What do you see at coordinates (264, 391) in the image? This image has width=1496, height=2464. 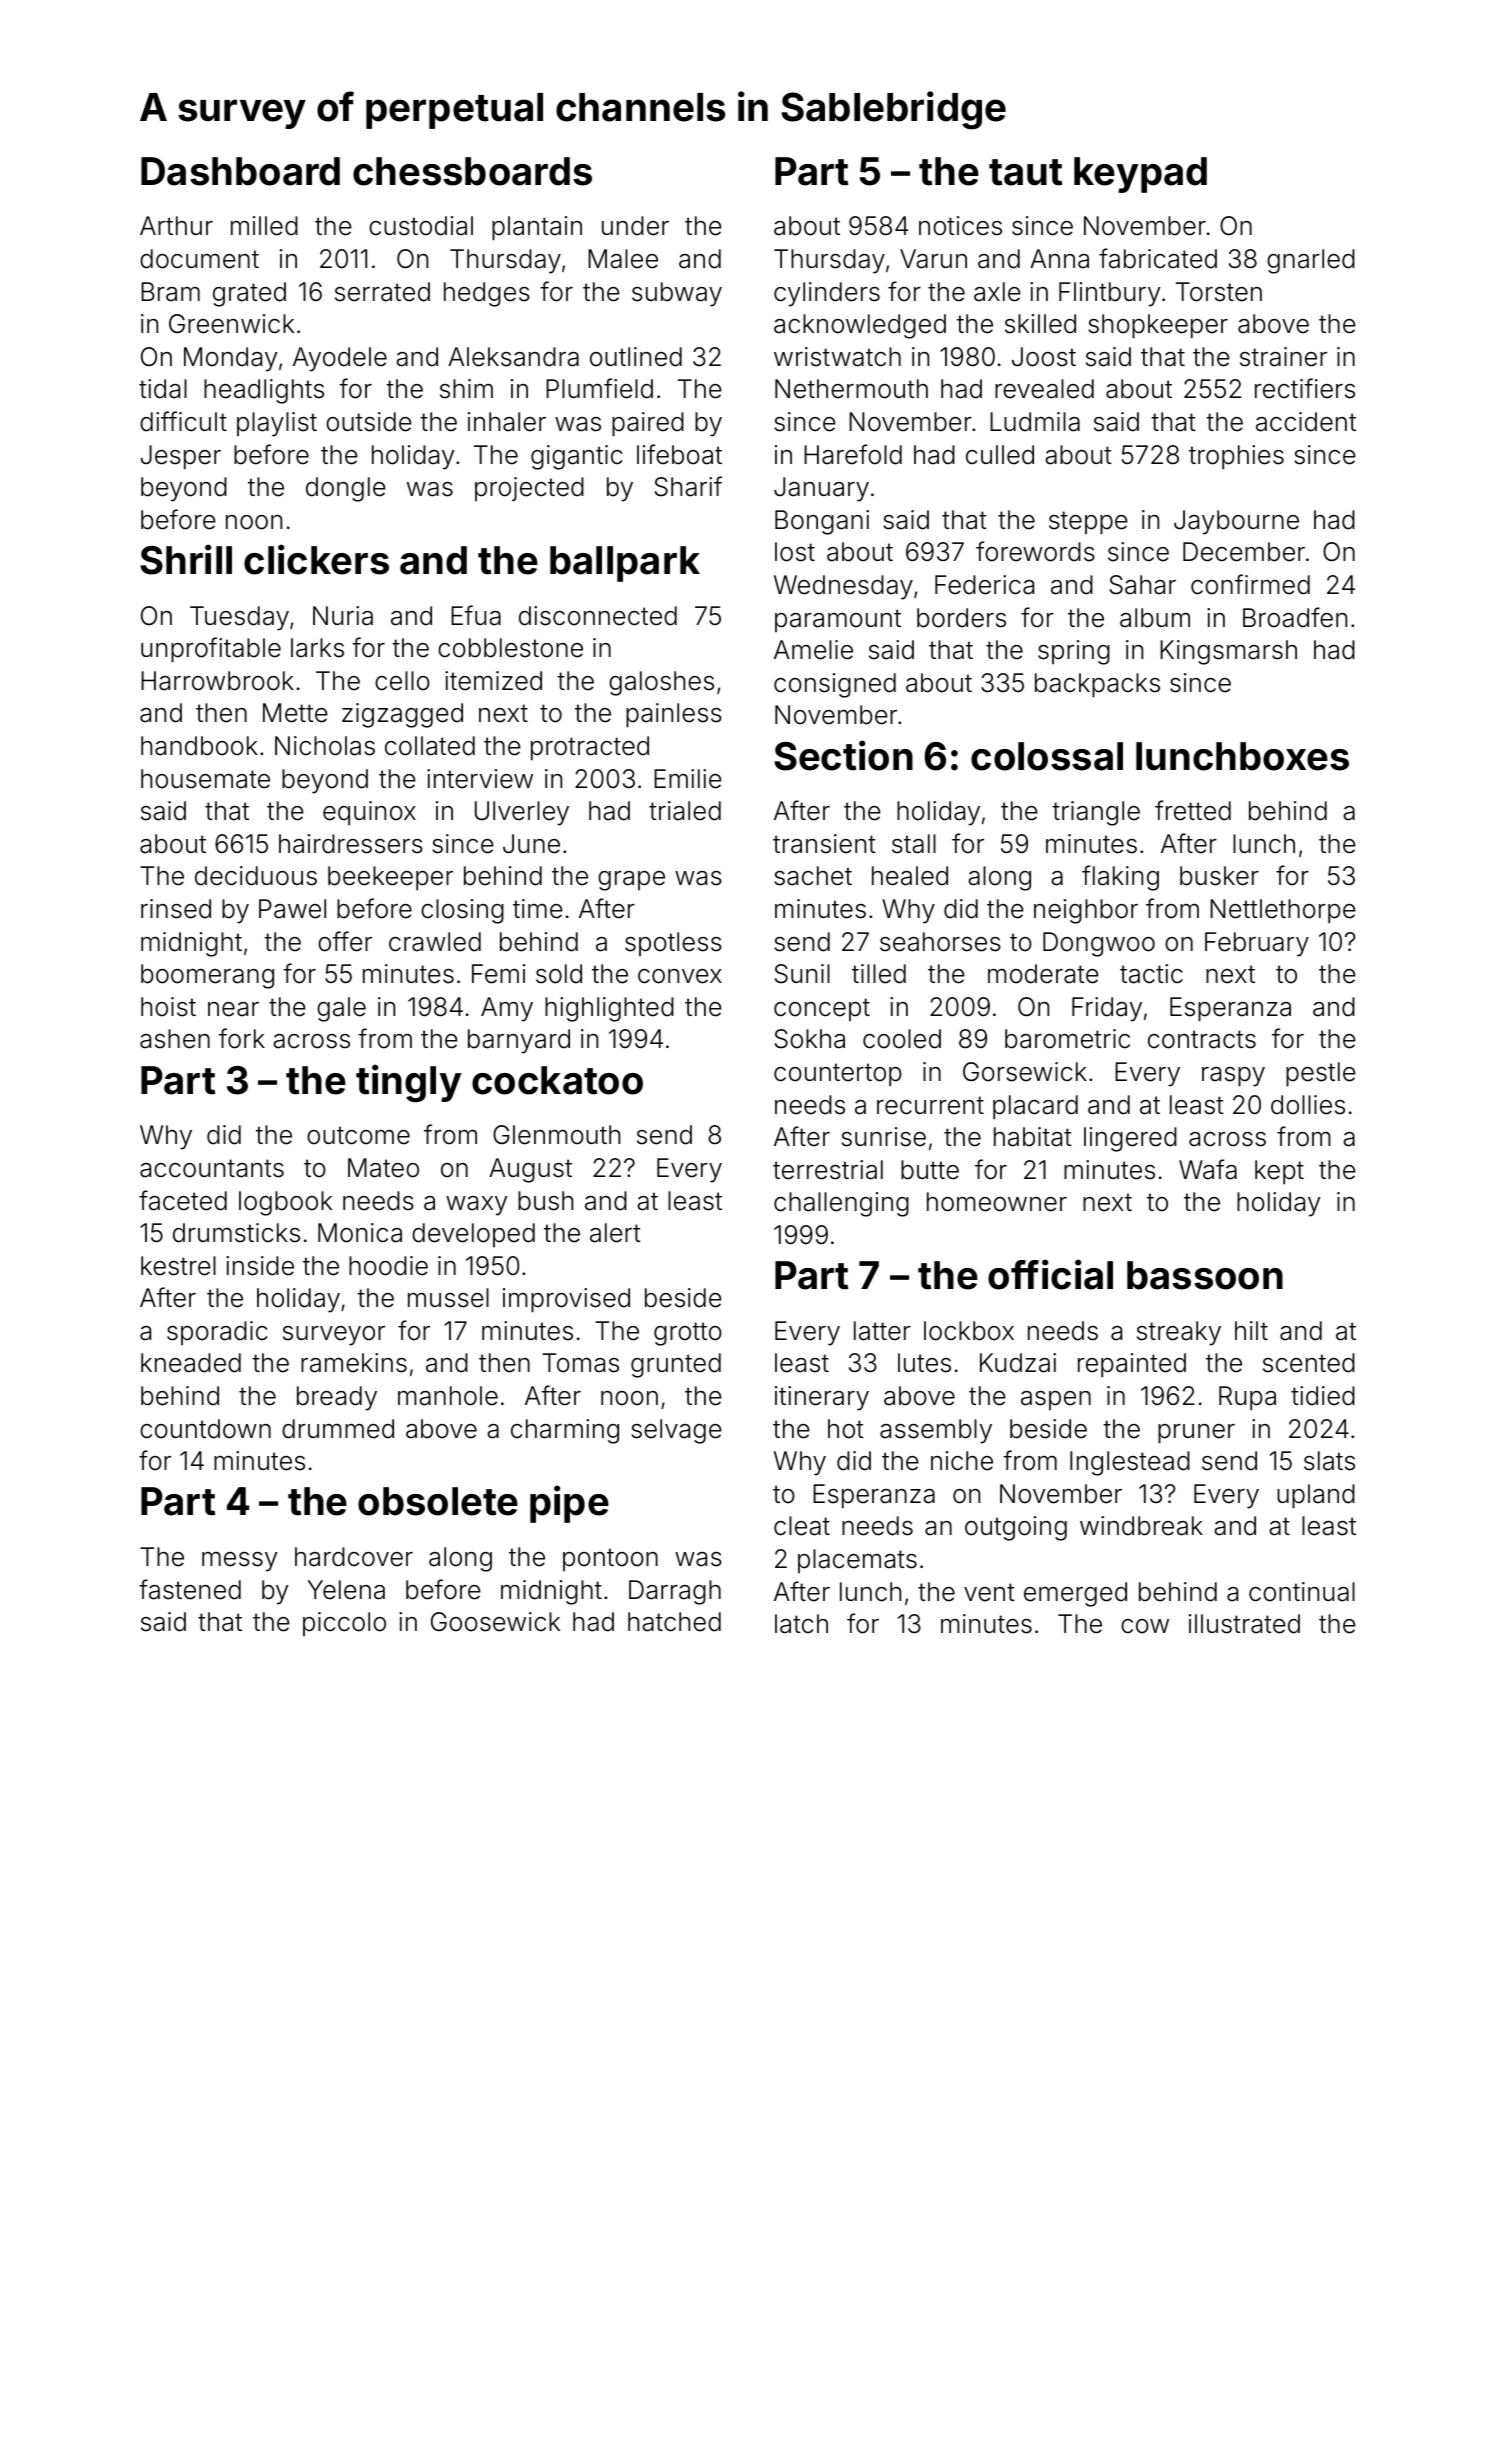 I see `headlights` at bounding box center [264, 391].
